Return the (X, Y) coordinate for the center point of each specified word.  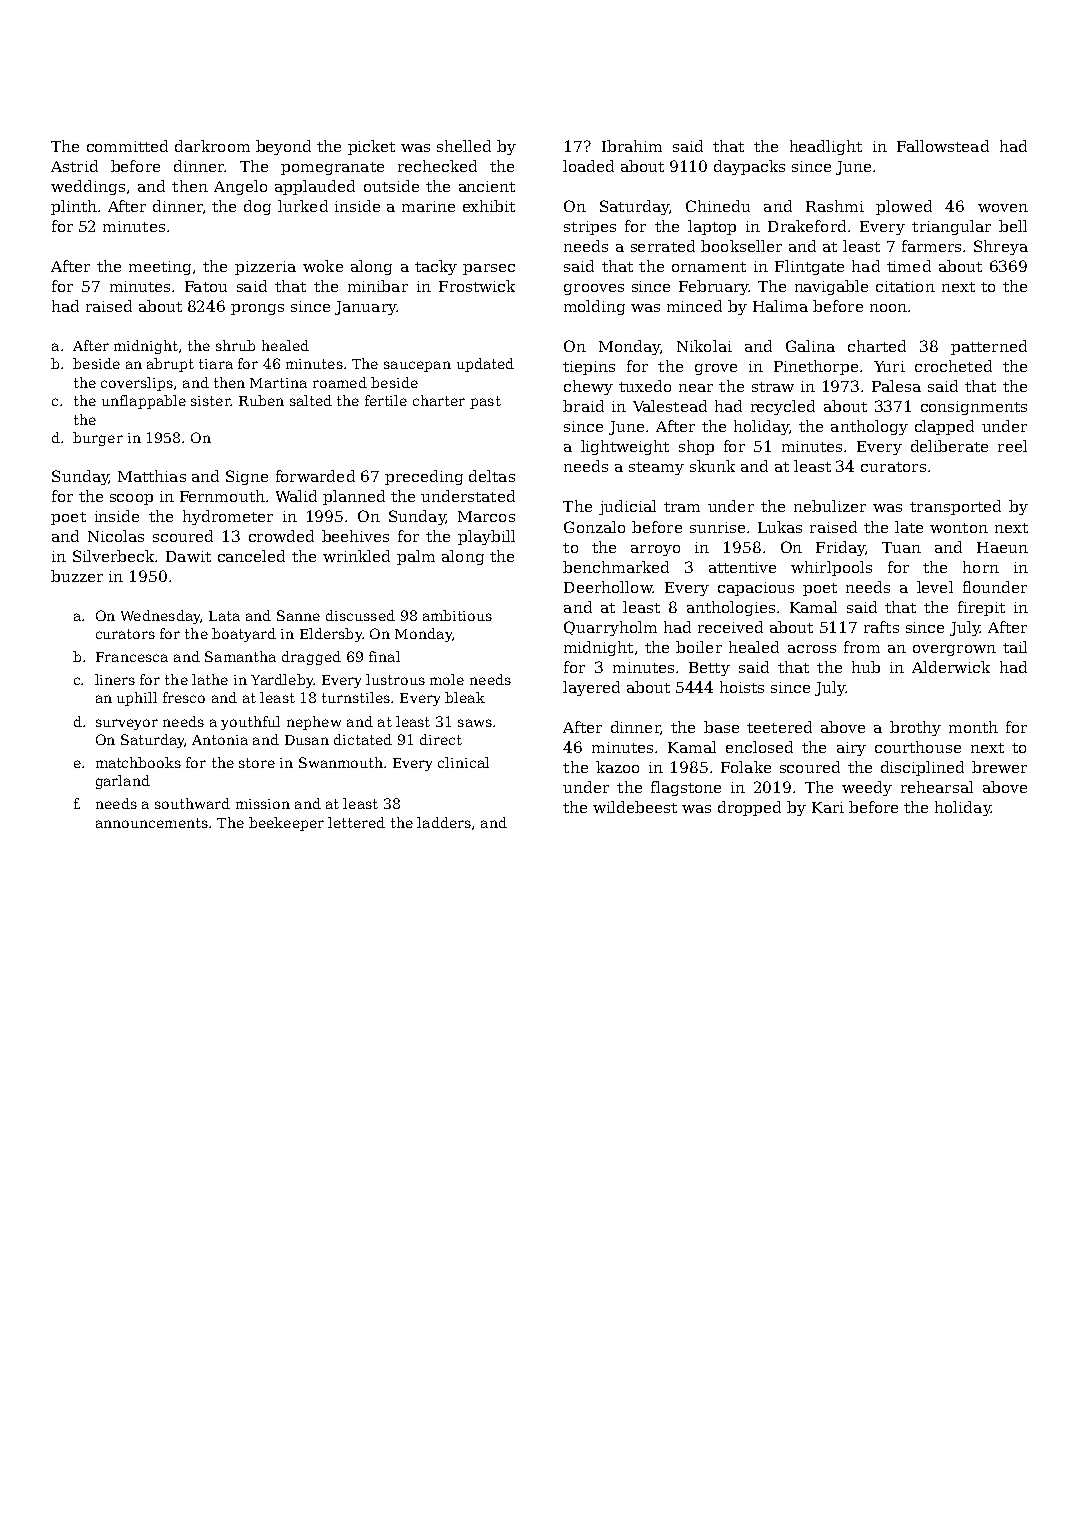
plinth (74, 207)
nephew (314, 723)
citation (905, 286)
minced (694, 306)
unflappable (144, 402)
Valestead (670, 406)
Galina (810, 346)
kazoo (617, 767)
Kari (828, 807)
